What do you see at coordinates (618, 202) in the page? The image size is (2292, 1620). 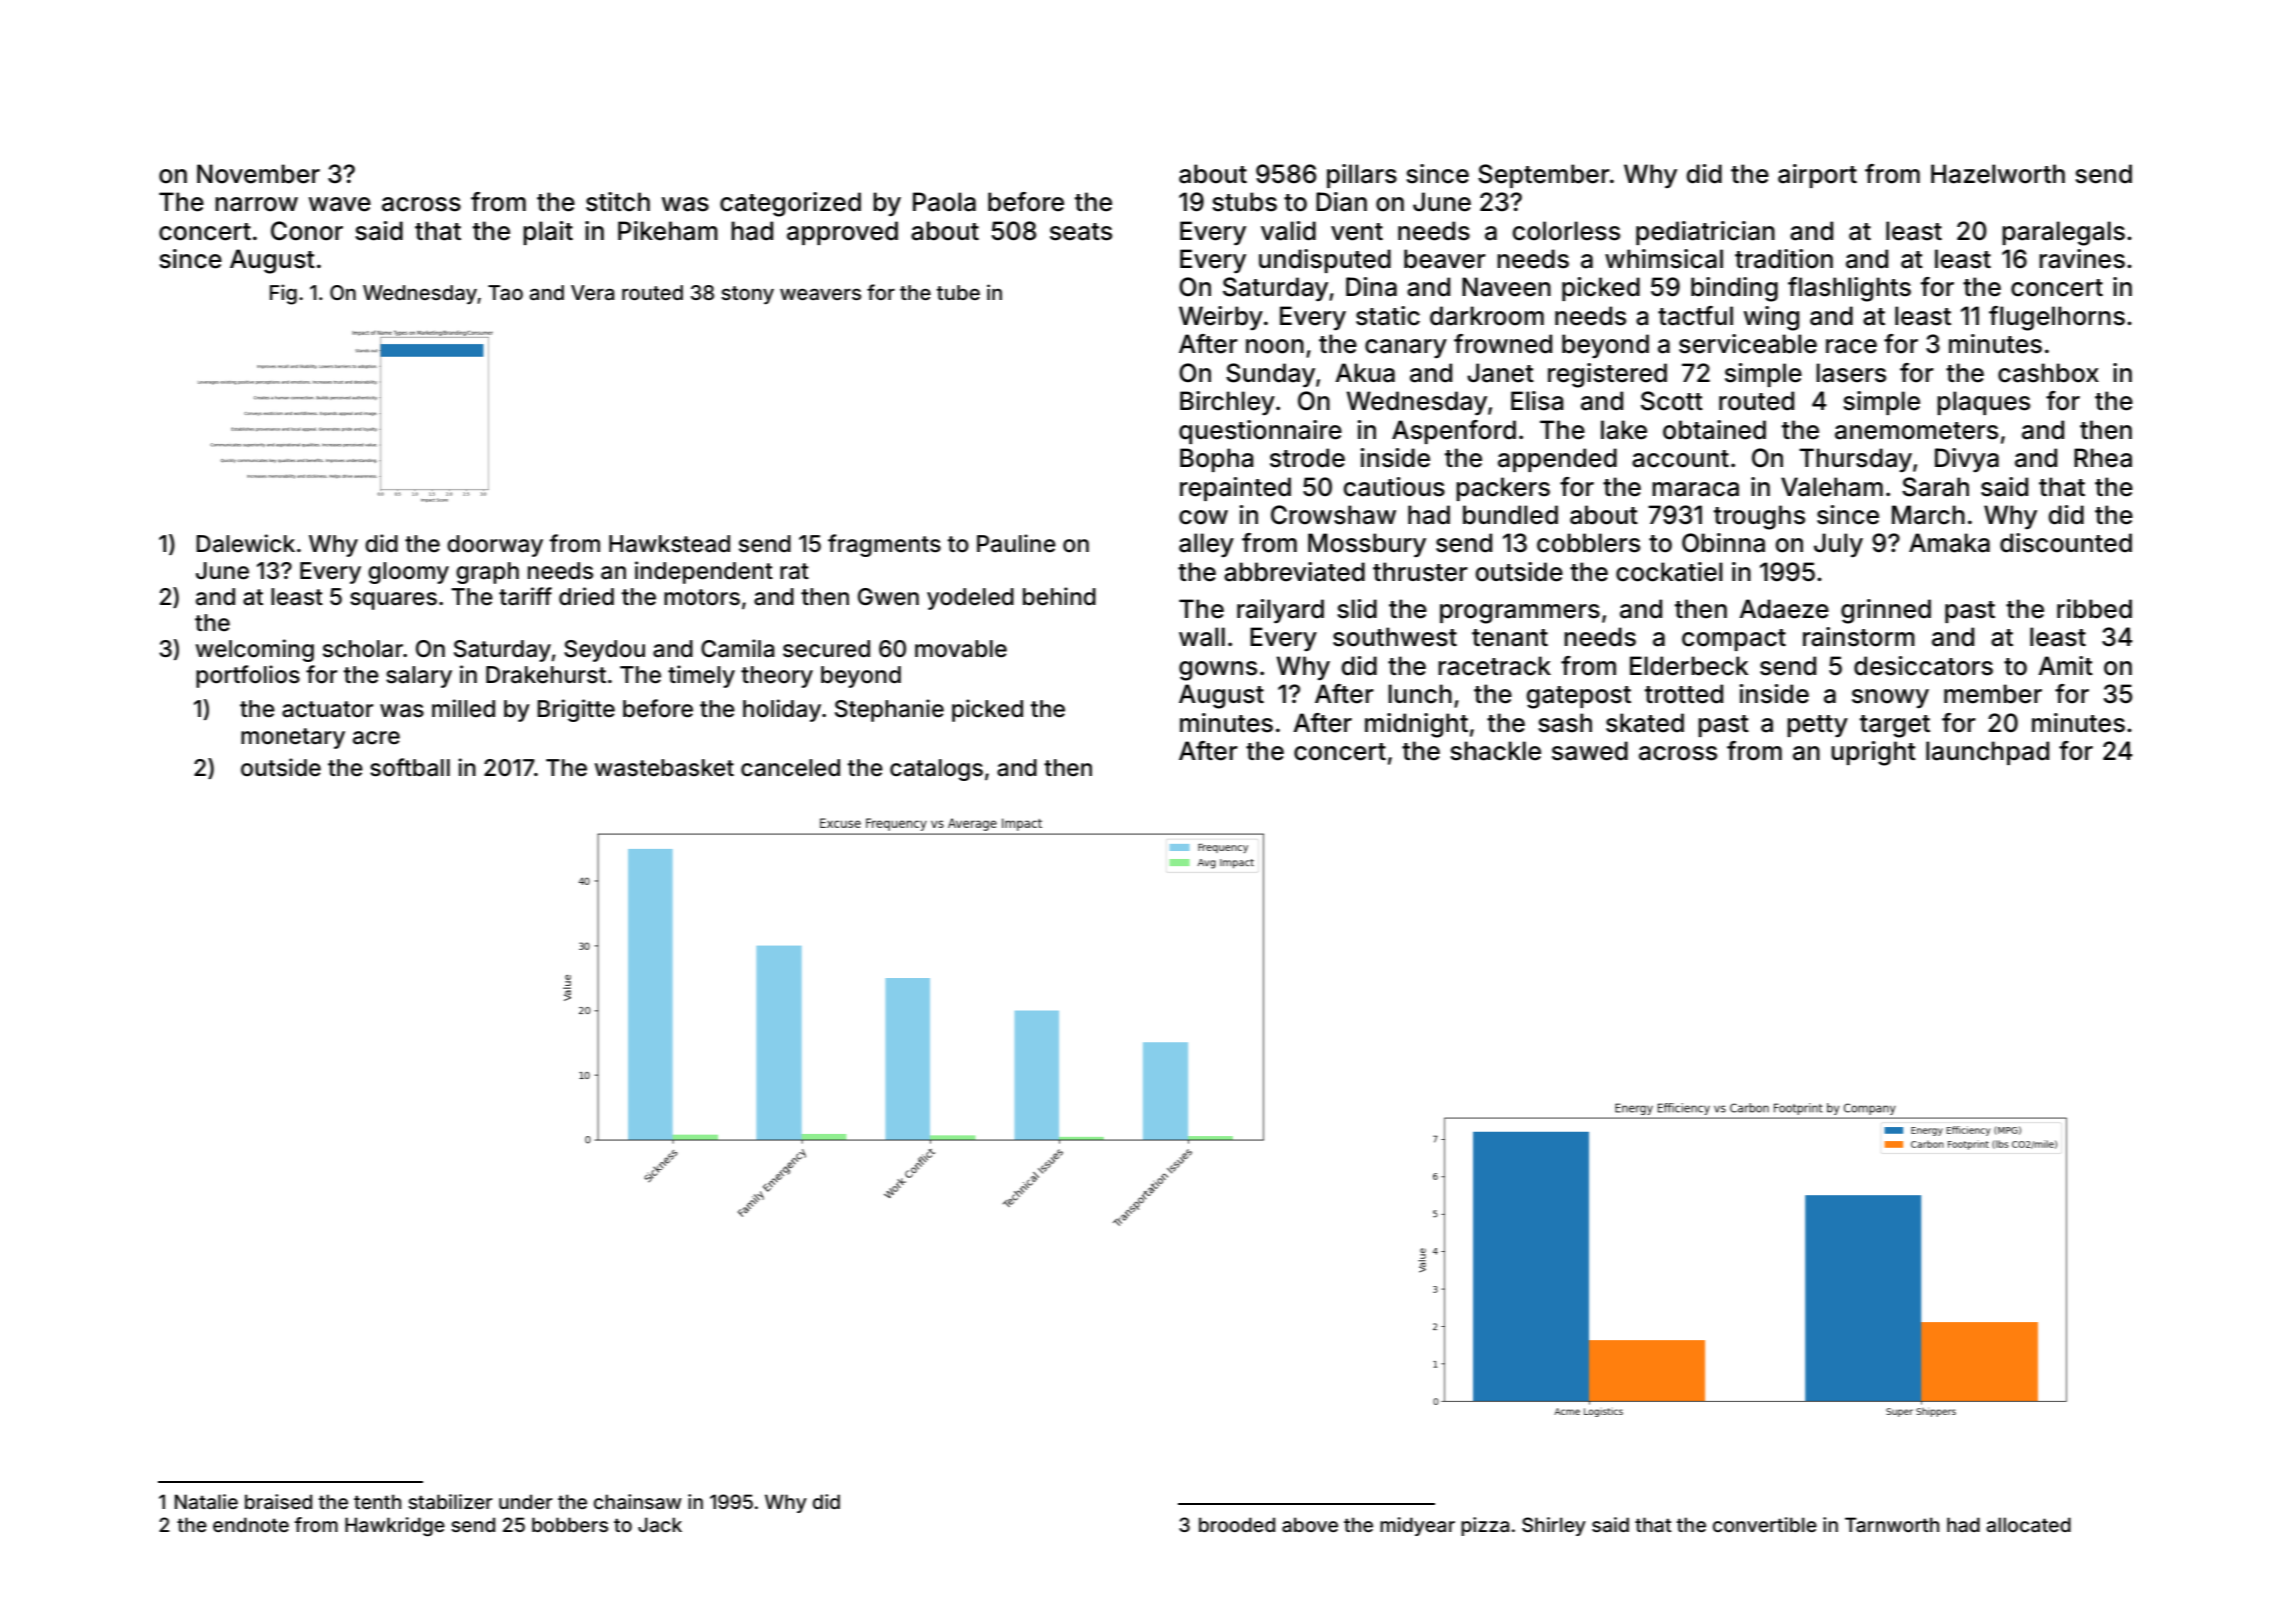 I see `stitch` at bounding box center [618, 202].
